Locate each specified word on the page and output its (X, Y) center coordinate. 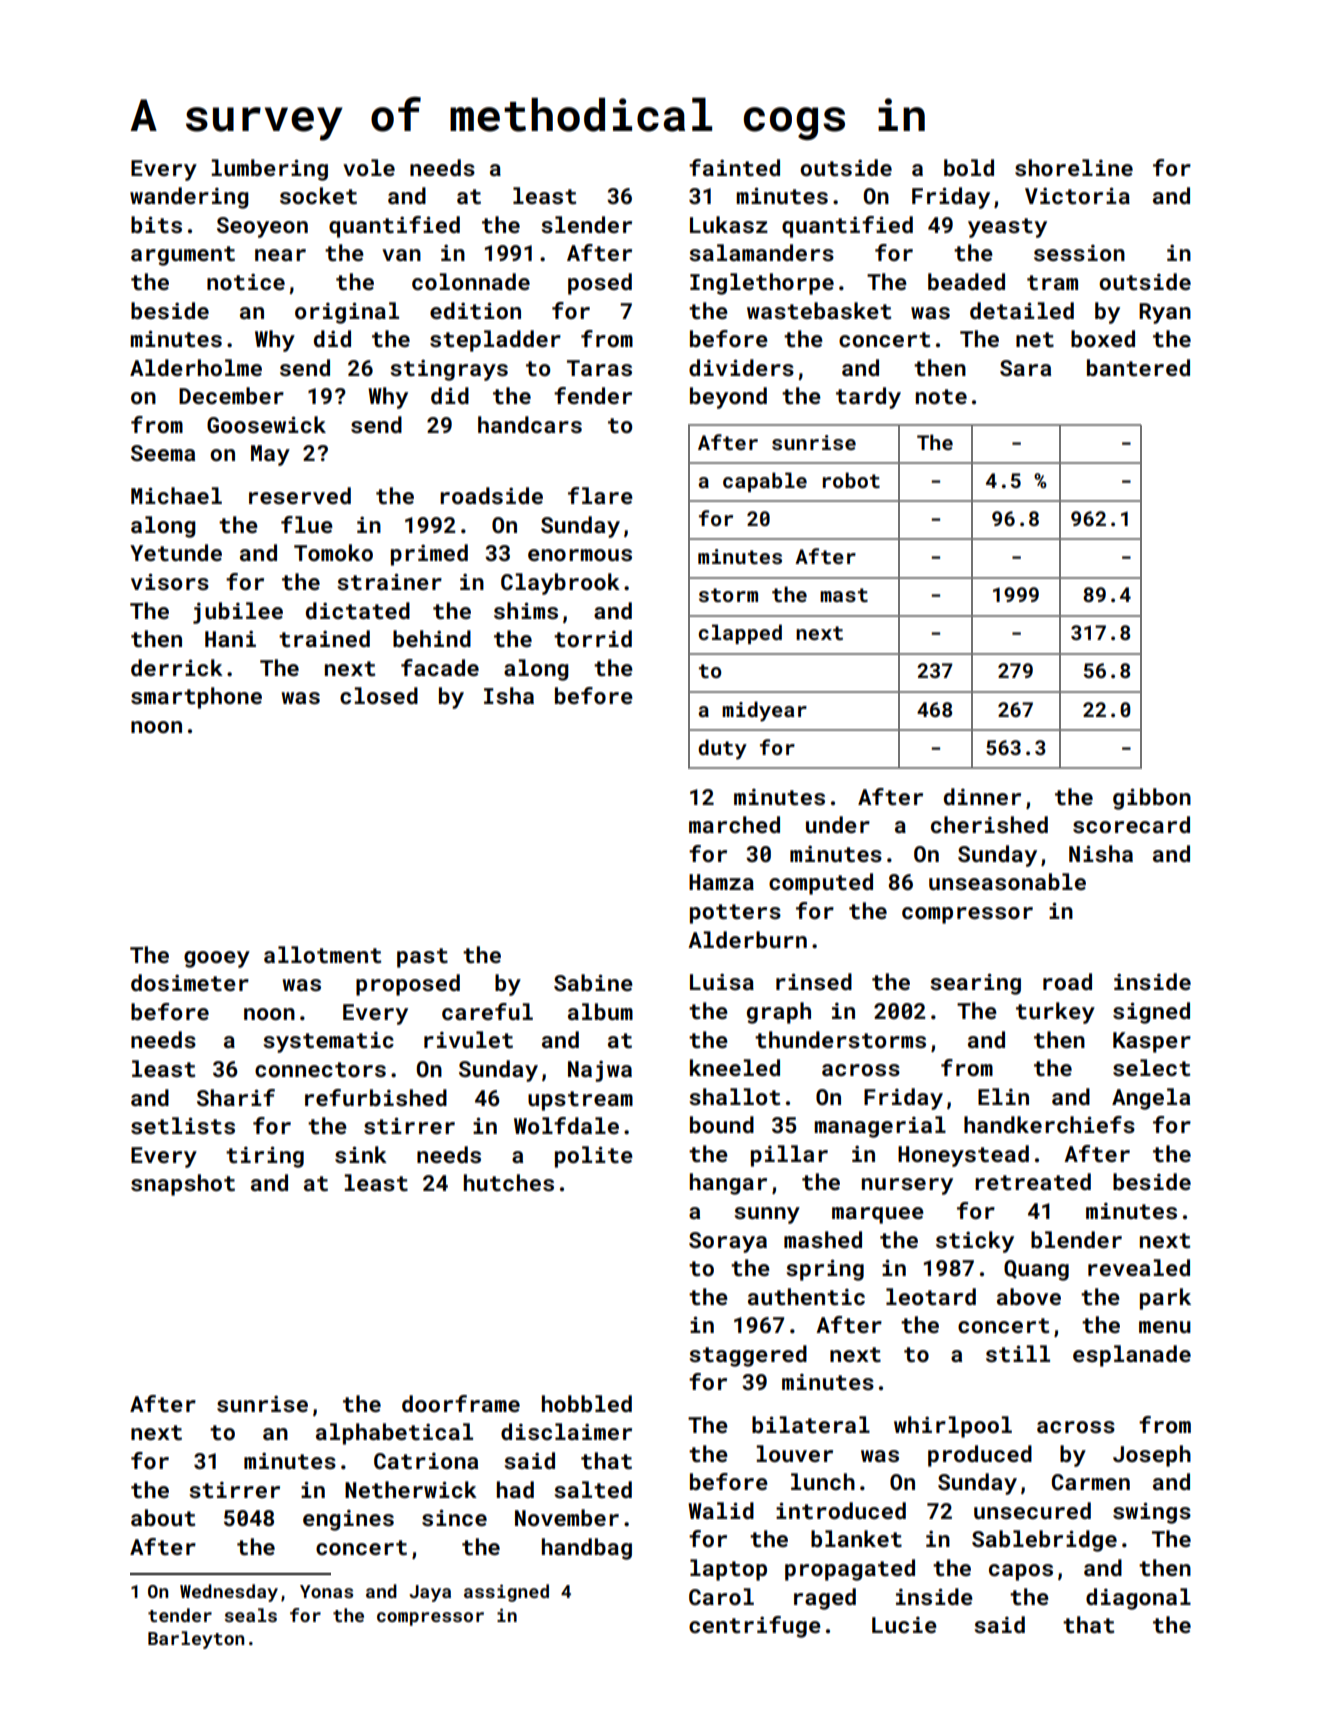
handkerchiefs (1049, 1124)
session (1079, 253)
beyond (728, 398)
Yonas (326, 1591)
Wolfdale (566, 1125)
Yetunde (176, 552)
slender (586, 224)
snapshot (183, 1185)
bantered (1138, 367)
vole (369, 167)
